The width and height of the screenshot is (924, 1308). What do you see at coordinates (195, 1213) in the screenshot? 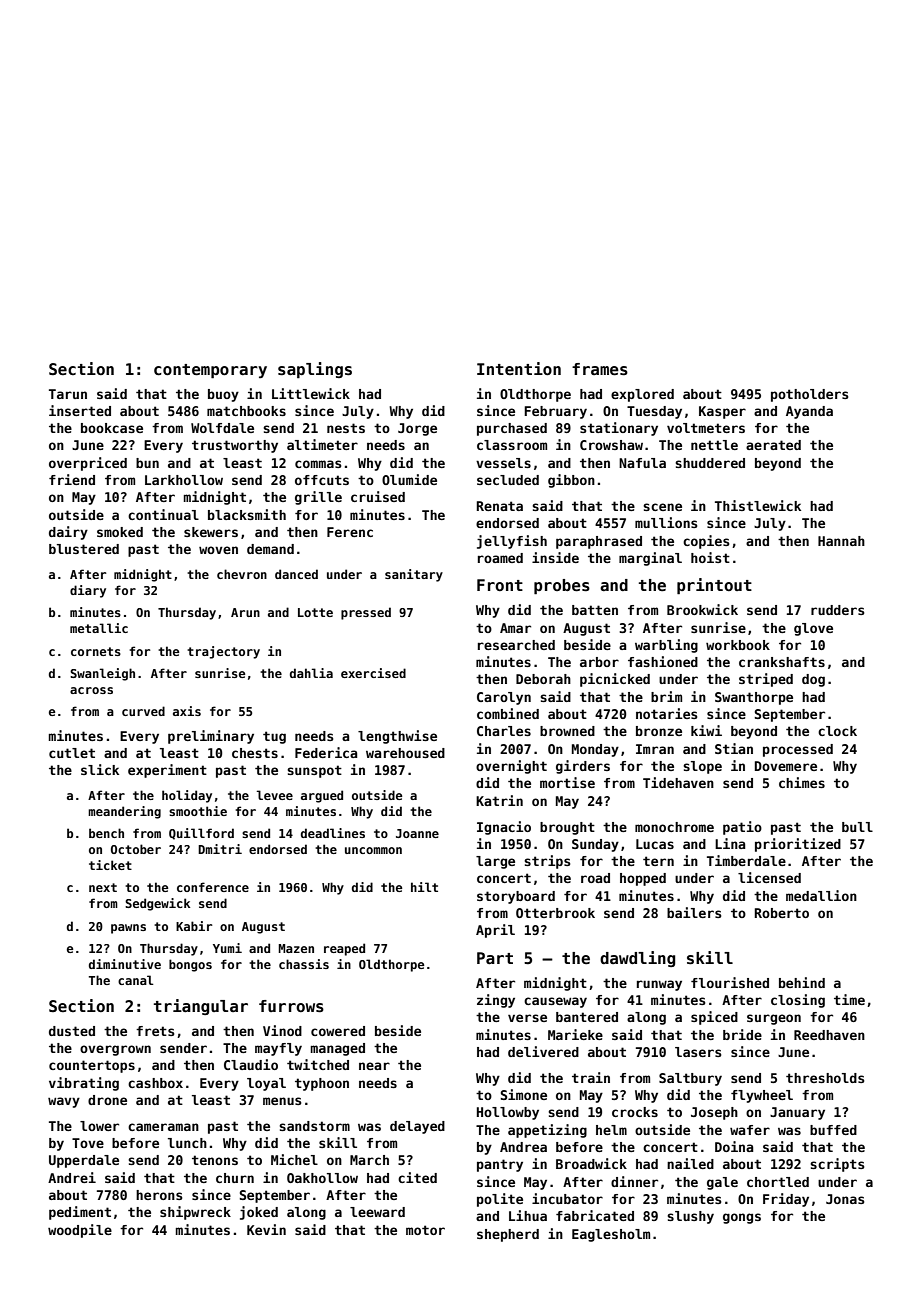
I see `shipwreck` at bounding box center [195, 1213].
